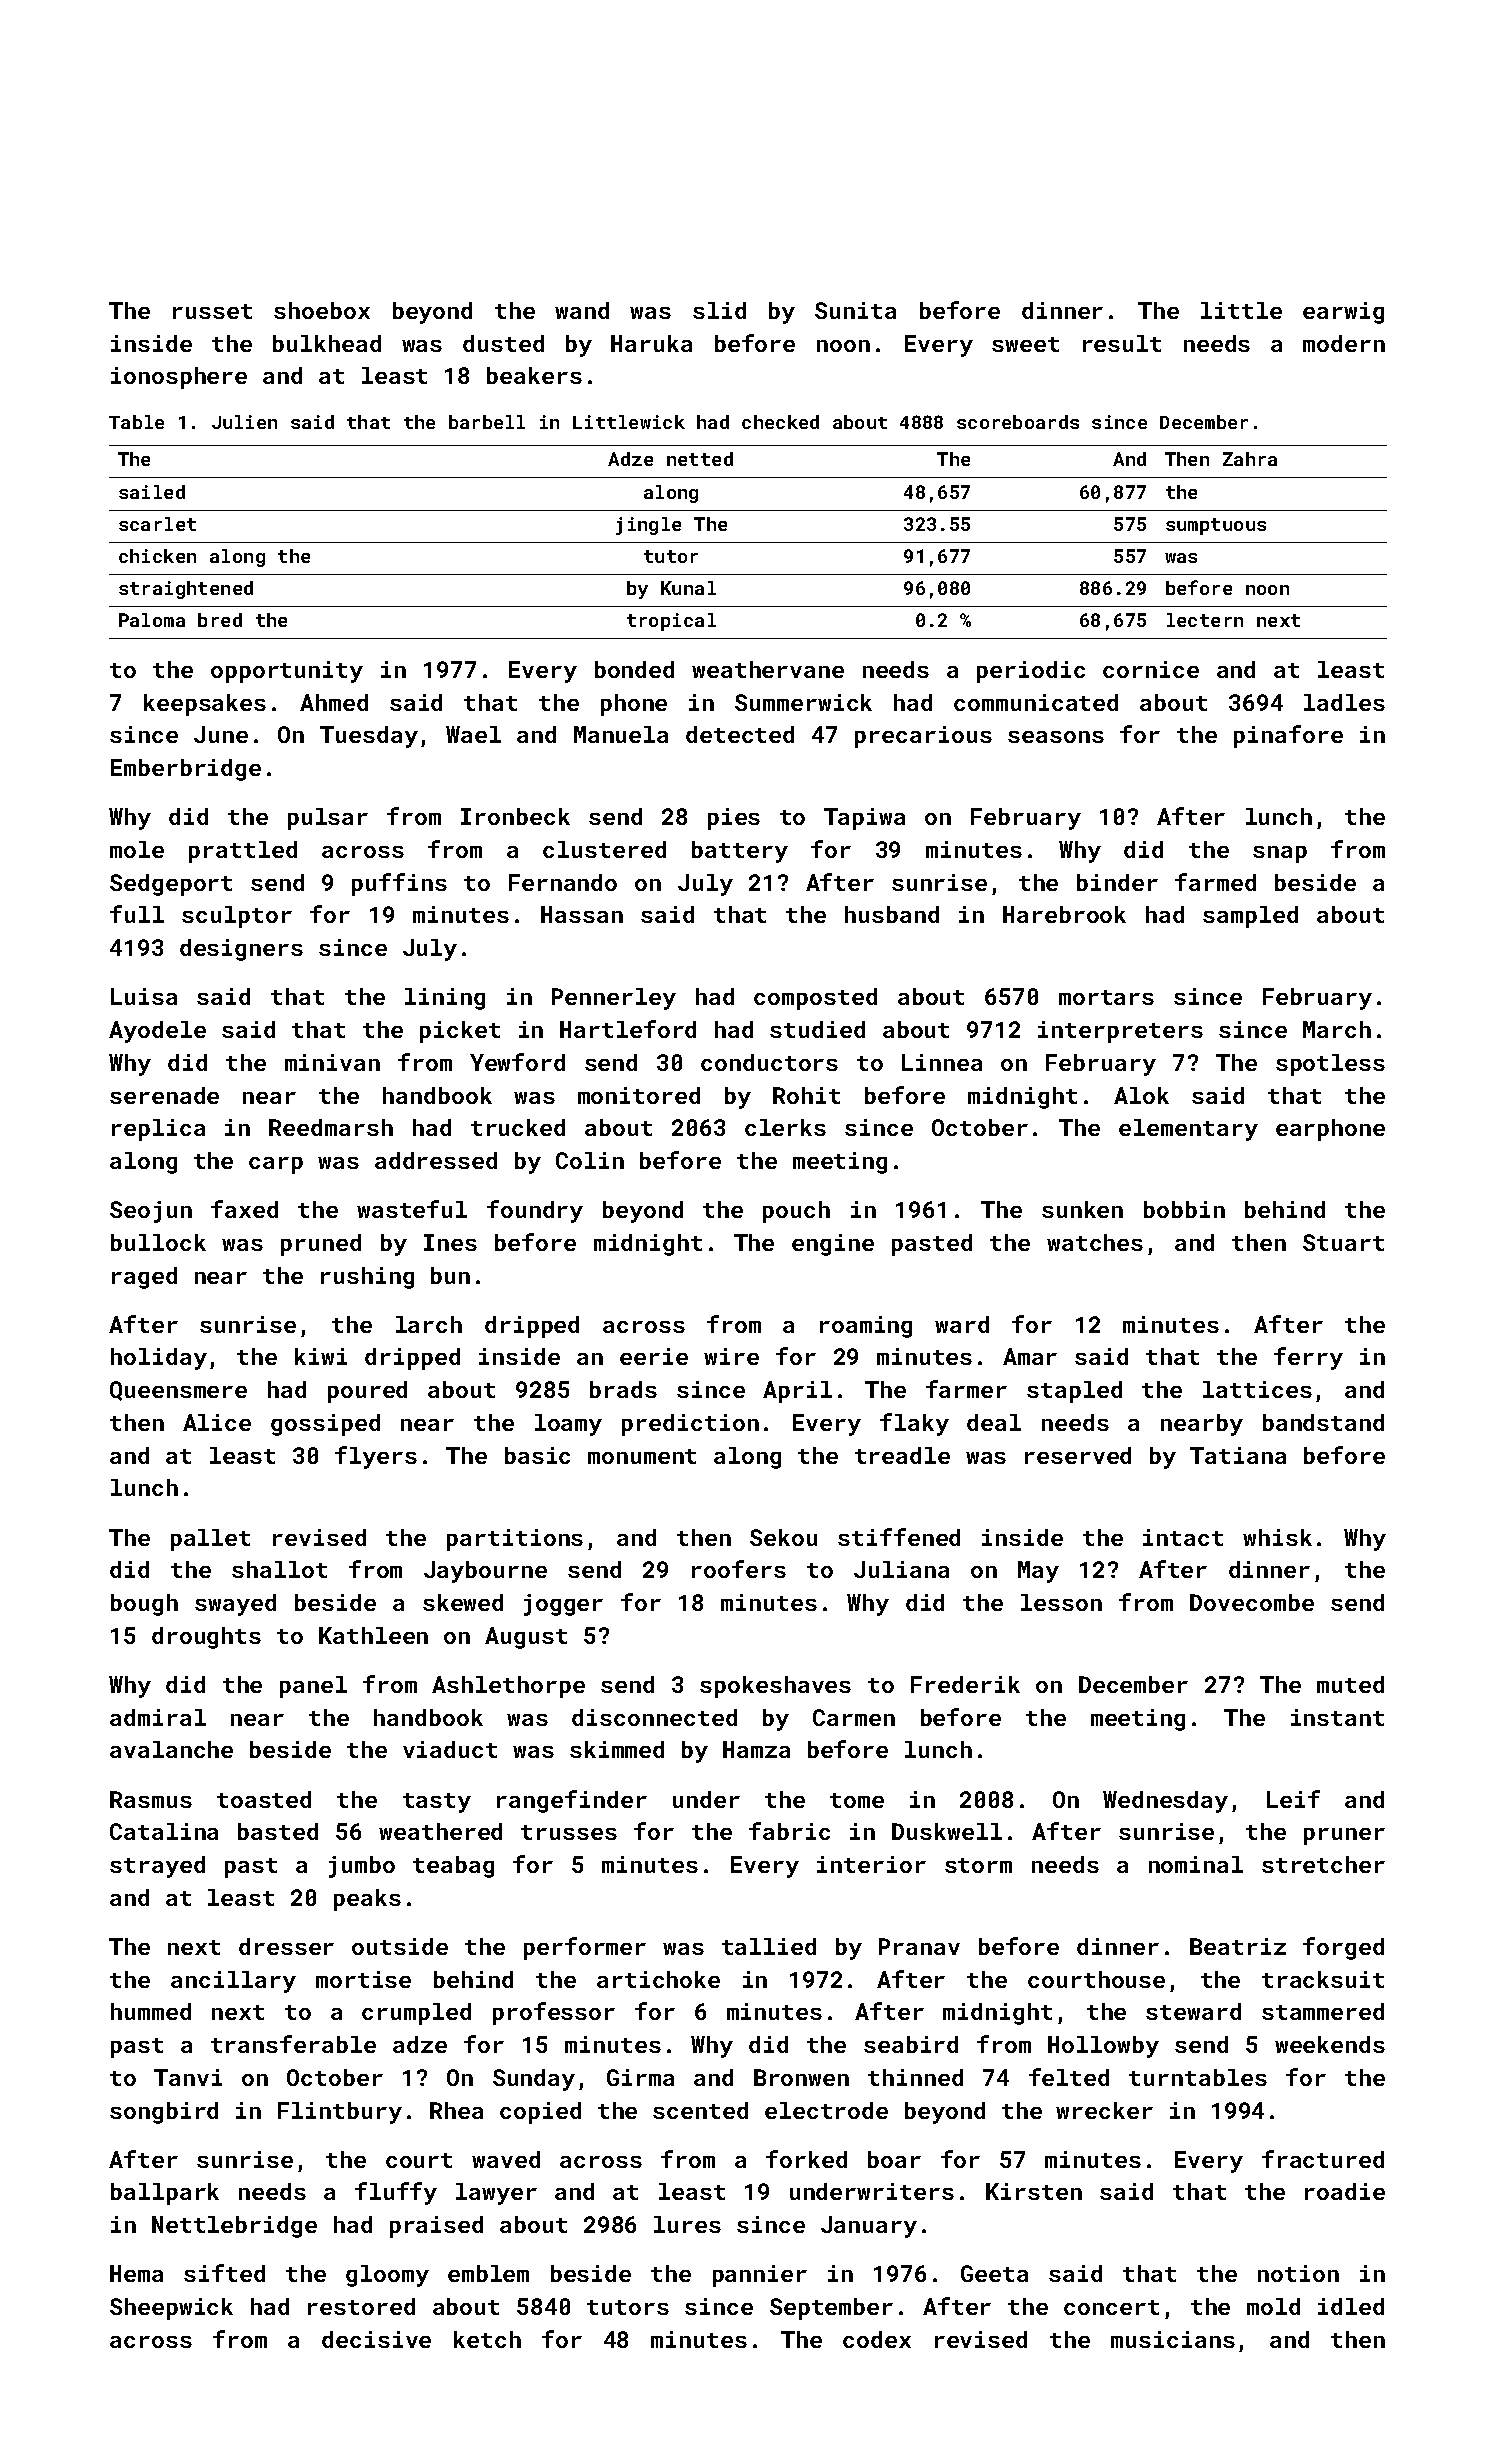 The height and width of the screenshot is (2464, 1496). Describe the element at coordinates (1298, 2273) in the screenshot. I see `notion` at that location.
